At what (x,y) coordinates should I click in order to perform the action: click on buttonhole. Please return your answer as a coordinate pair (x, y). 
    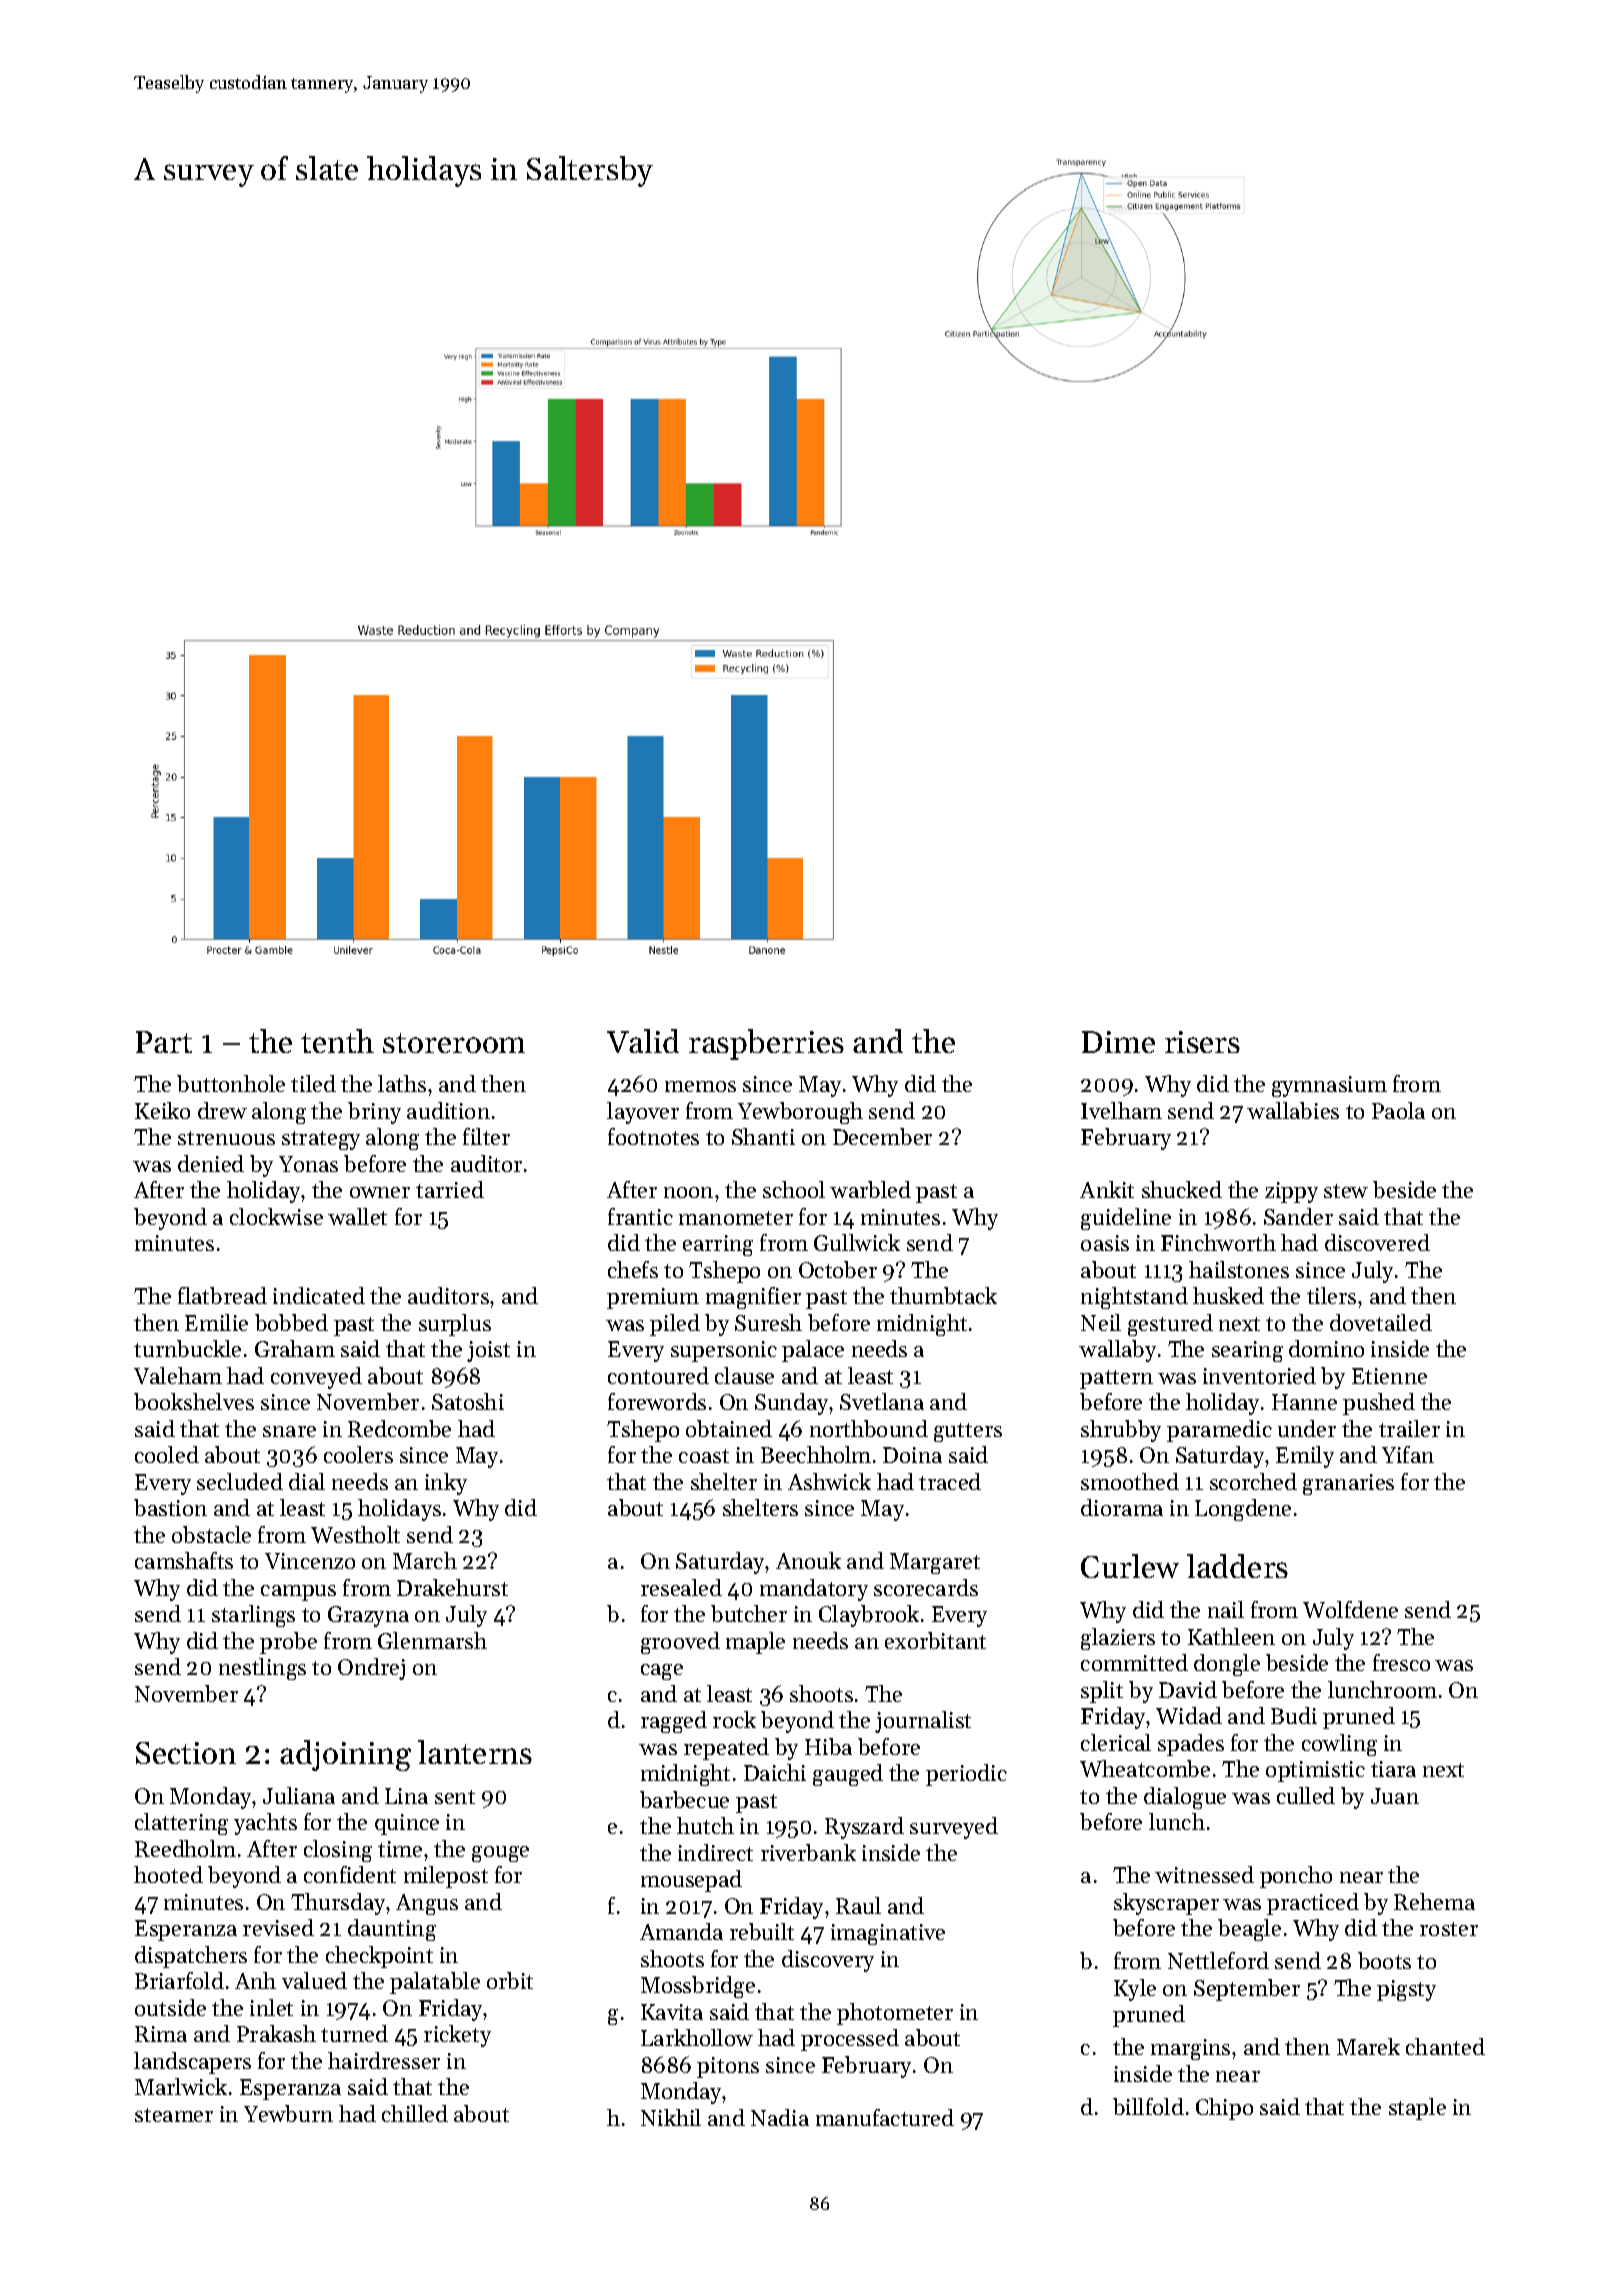
    Looking at the image, I should click on (231, 1083).
